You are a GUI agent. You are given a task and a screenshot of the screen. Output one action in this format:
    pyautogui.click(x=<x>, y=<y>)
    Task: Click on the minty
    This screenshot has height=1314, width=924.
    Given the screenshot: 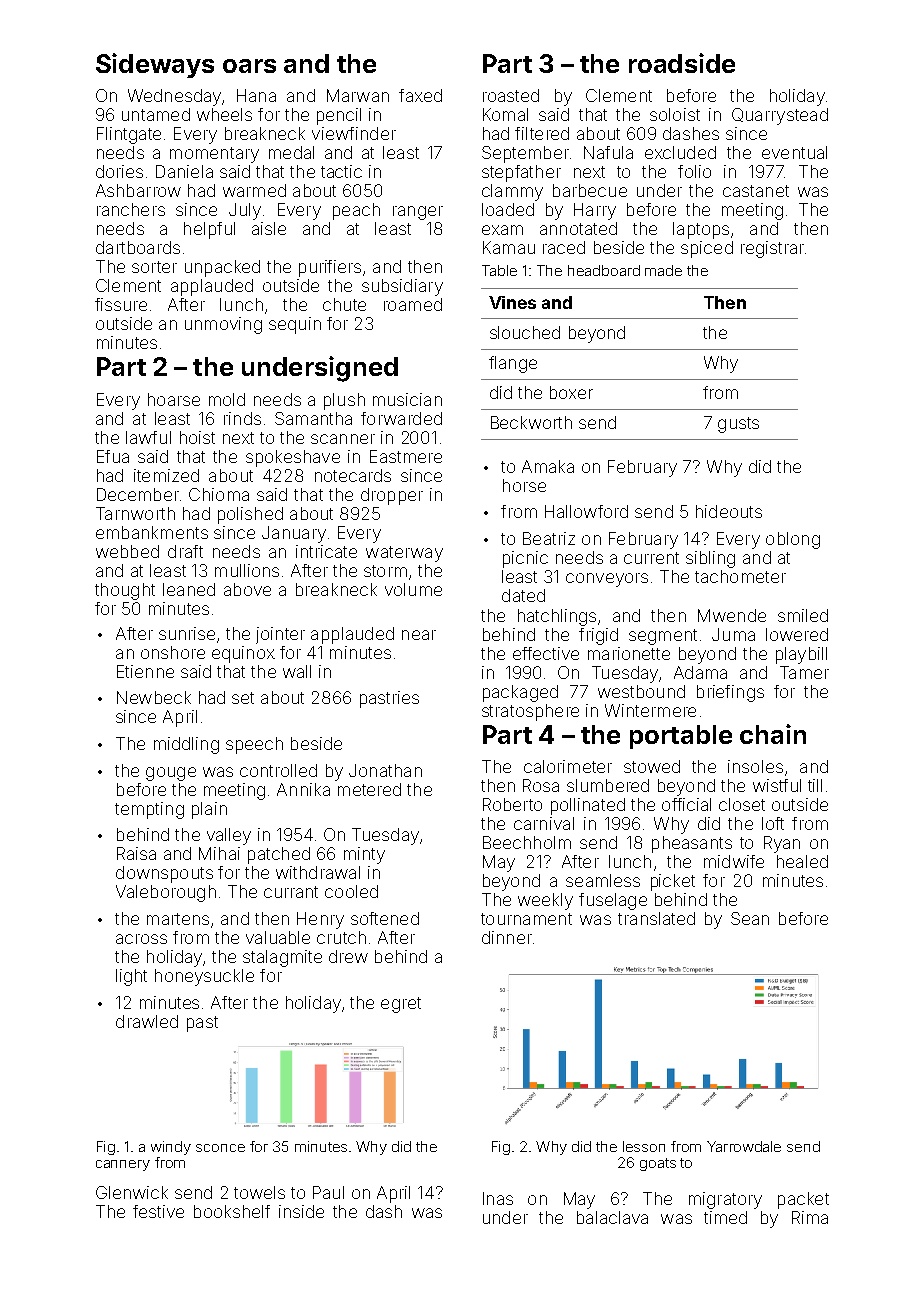 What is the action you would take?
    pyautogui.click(x=364, y=855)
